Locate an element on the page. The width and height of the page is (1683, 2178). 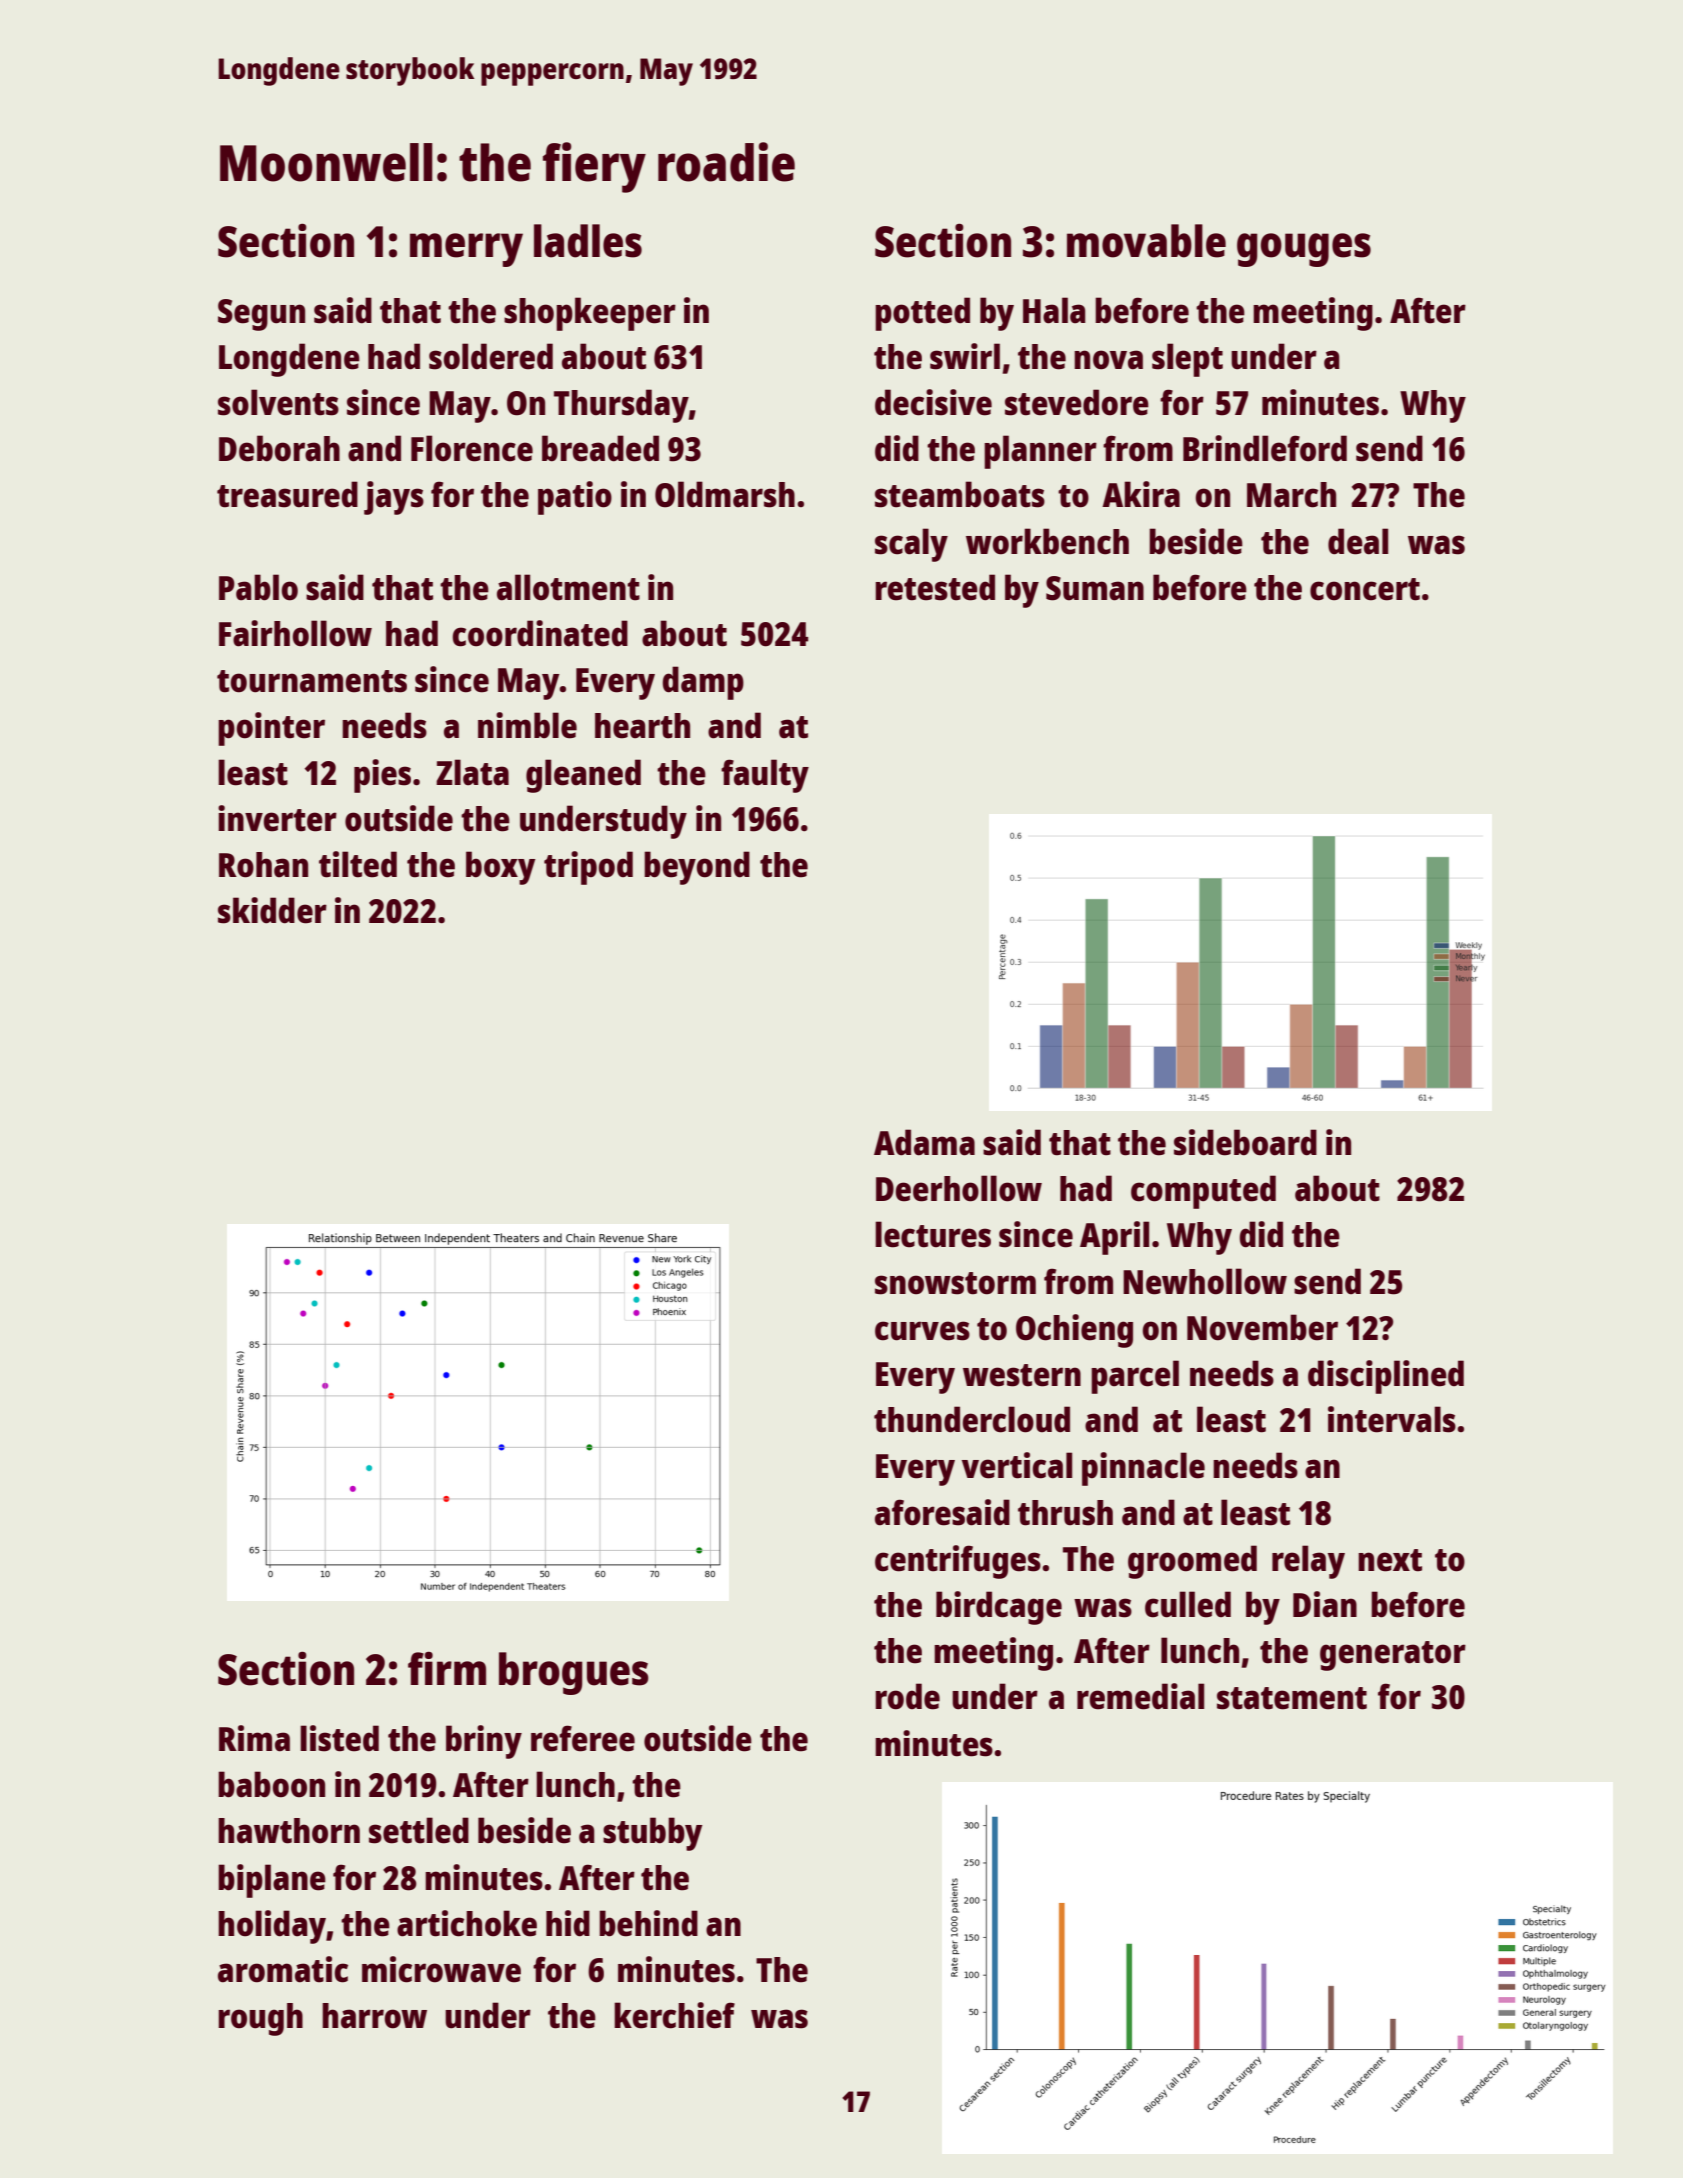
Newhollow is located at coordinates (1205, 1281).
